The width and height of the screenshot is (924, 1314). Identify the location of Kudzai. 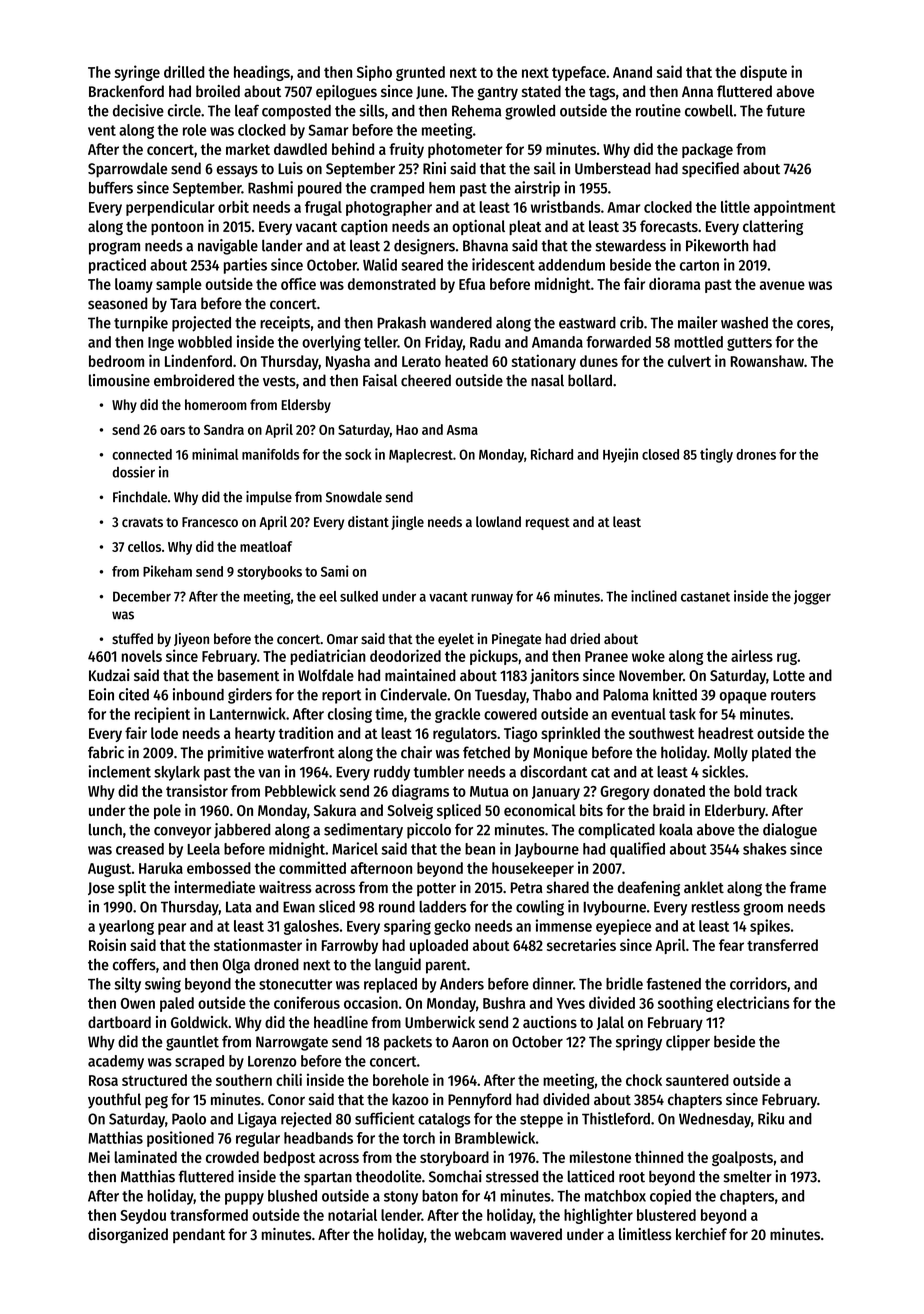
(109, 675).
